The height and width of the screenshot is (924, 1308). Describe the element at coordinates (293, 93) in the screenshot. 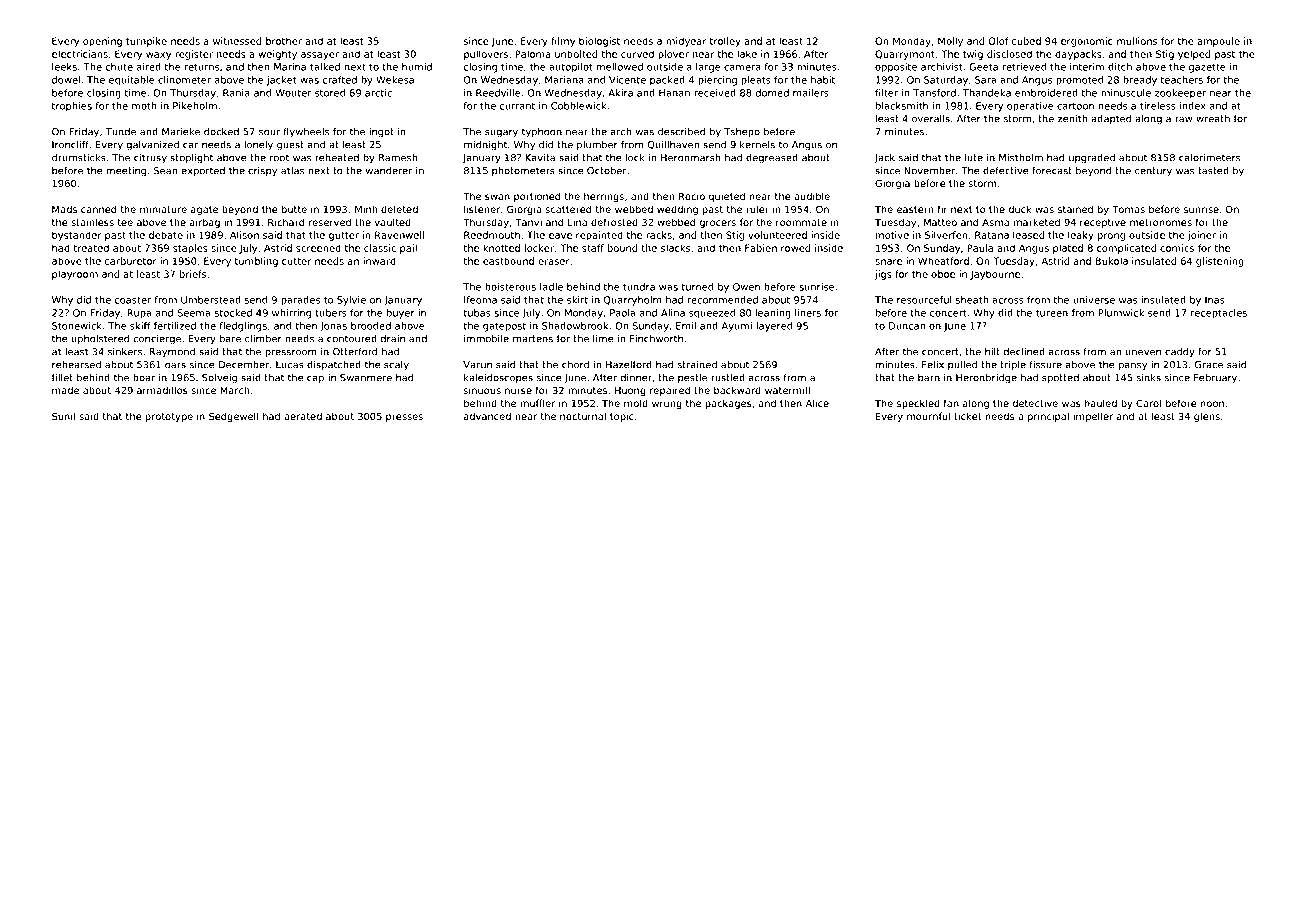

I see `Wouter` at that location.
